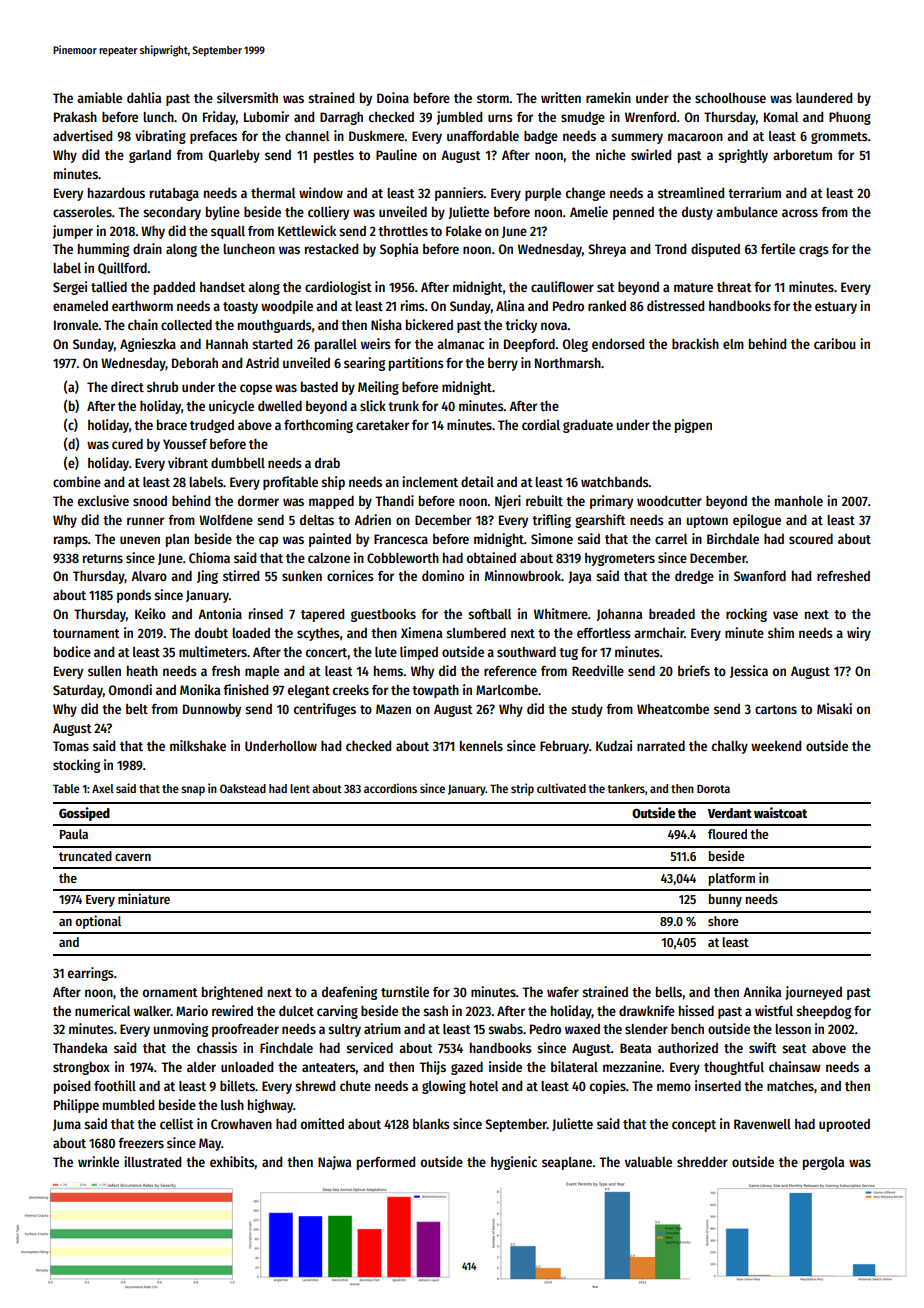  I want to click on strongbox, so click(81, 1068).
